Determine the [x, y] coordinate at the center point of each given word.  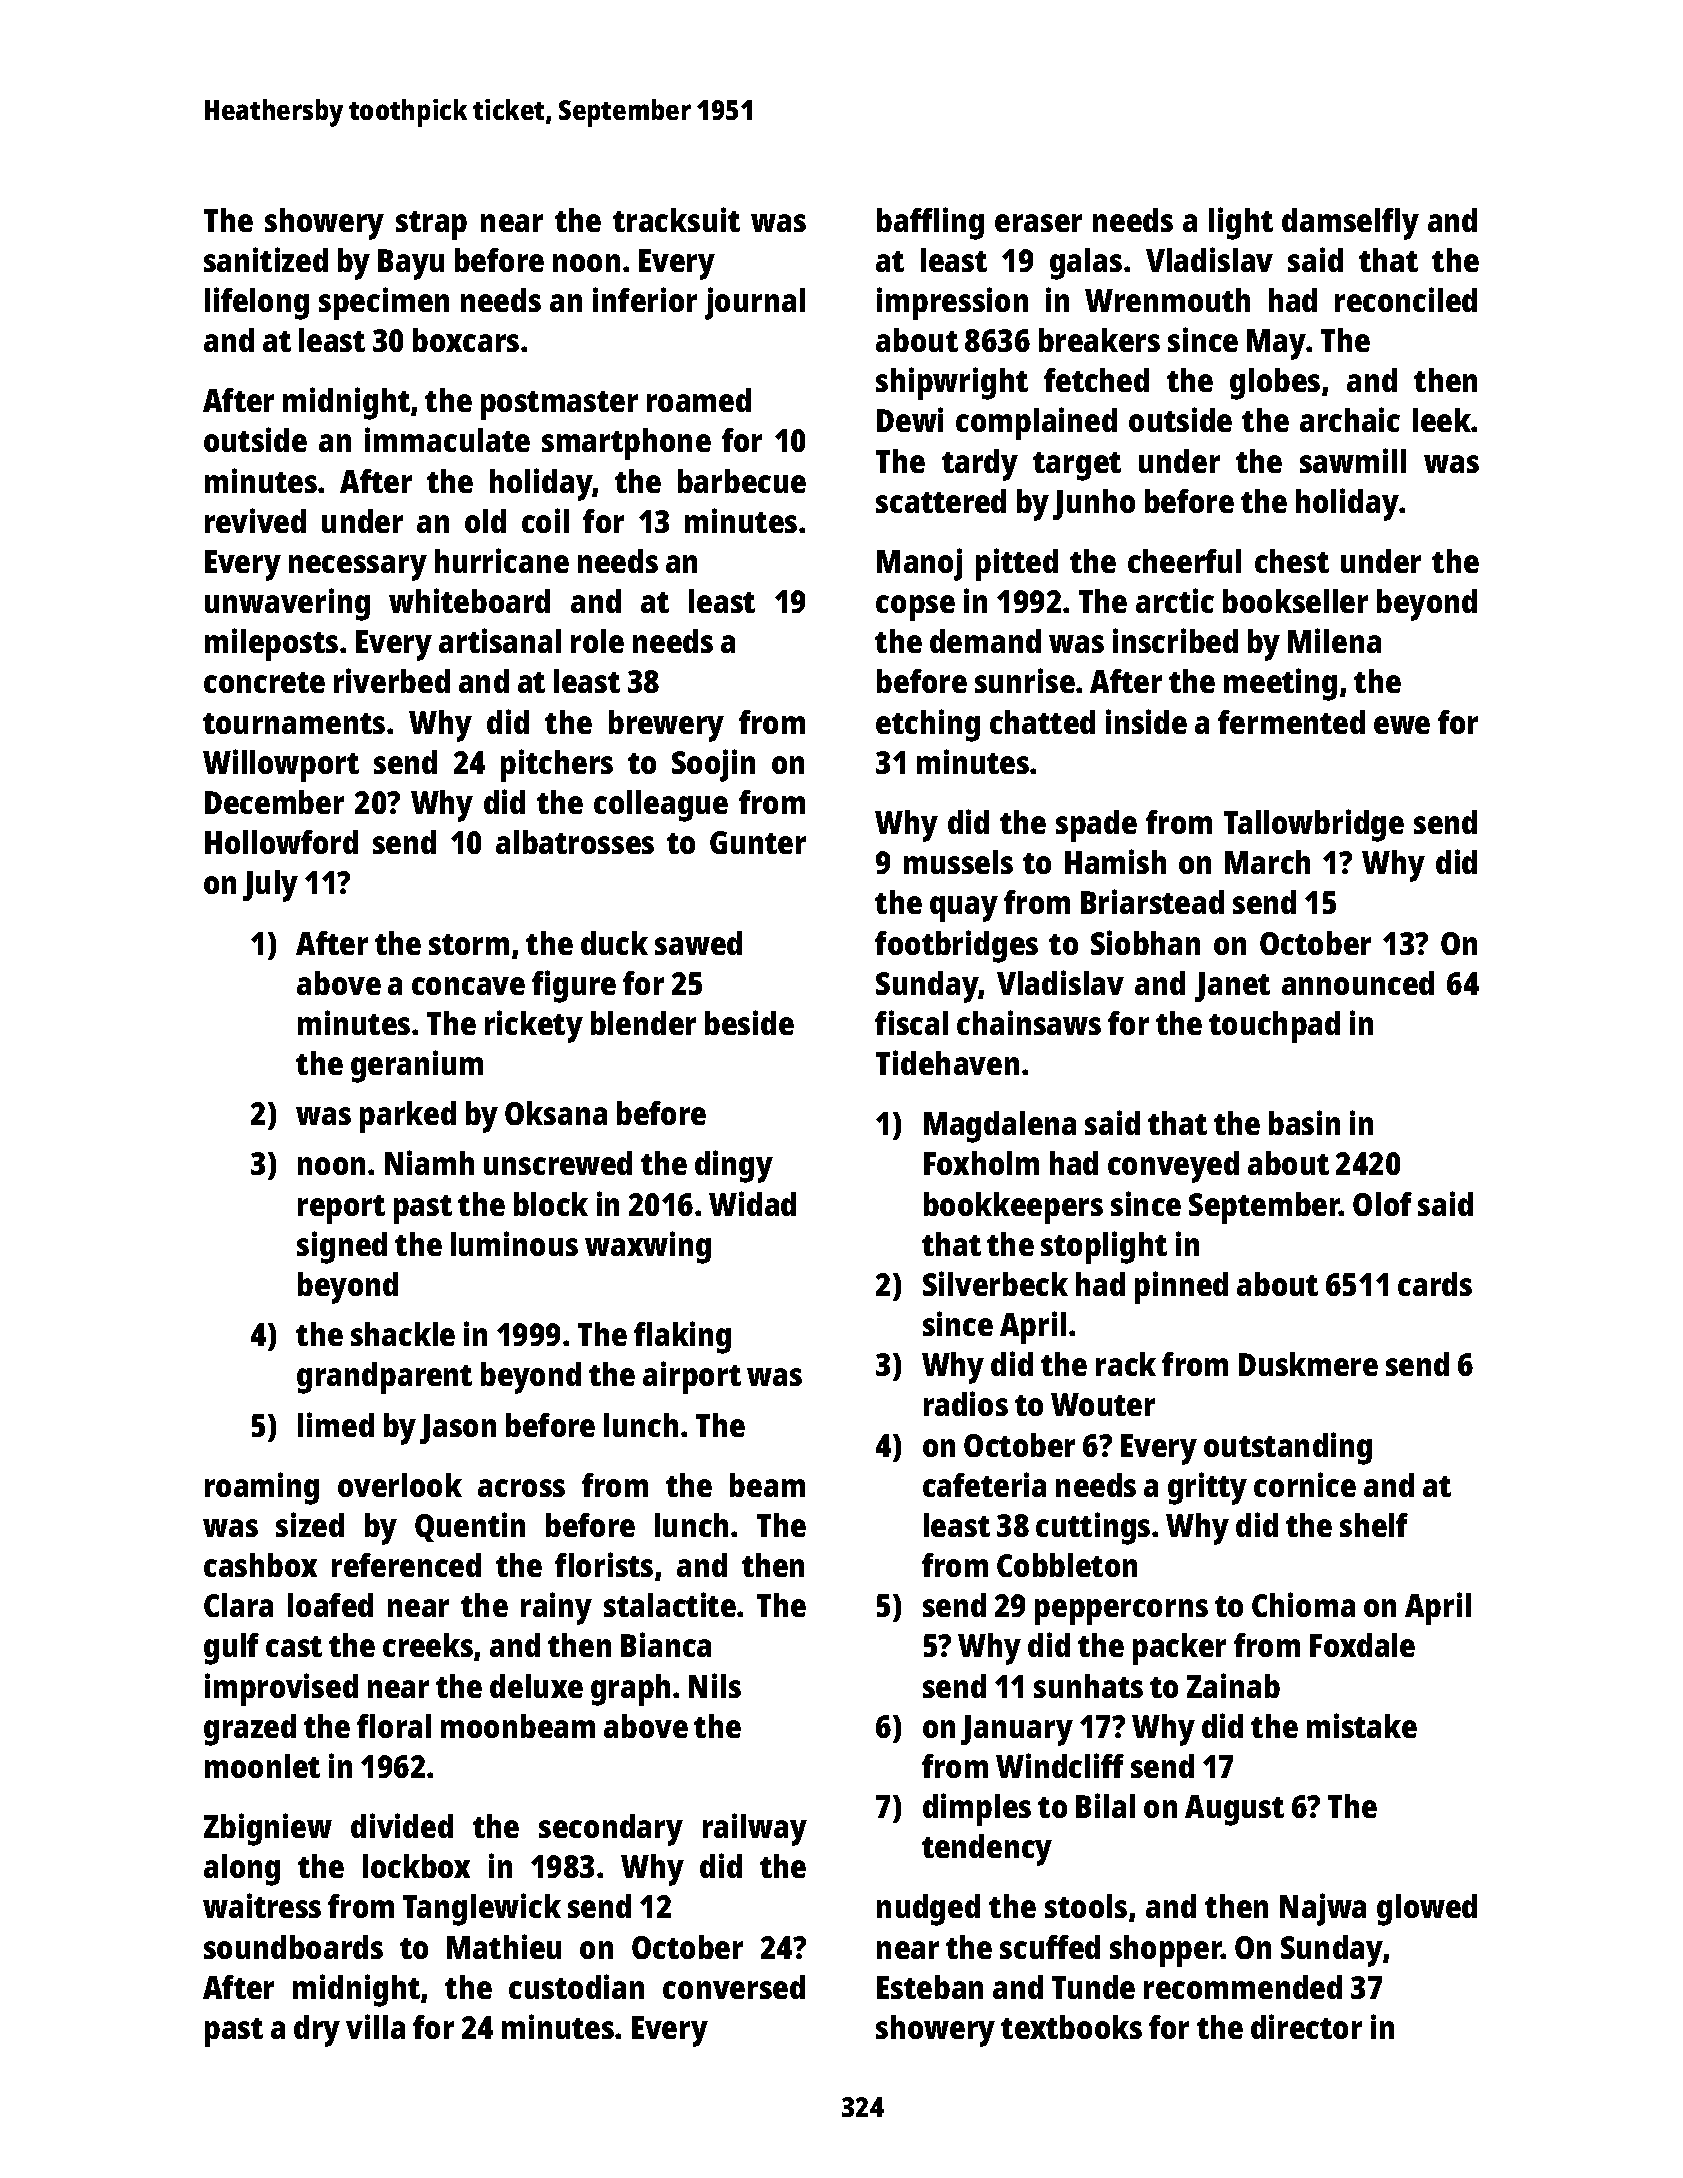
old [485, 521]
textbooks [1071, 2027]
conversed [734, 1987]
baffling [930, 223]
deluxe [536, 1686]
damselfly [1350, 224]
